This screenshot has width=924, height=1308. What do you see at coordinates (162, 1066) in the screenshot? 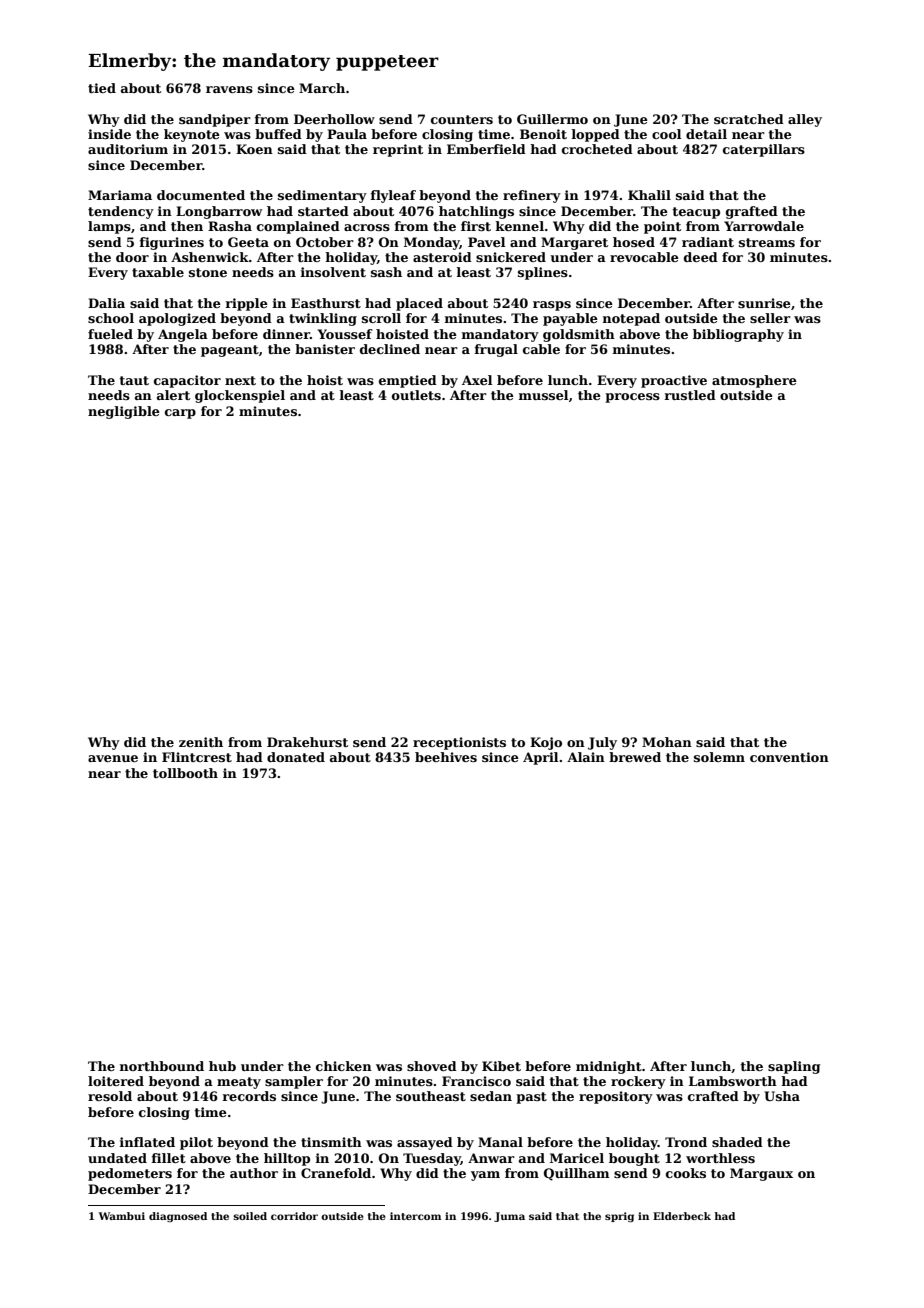
I see `northbound` at bounding box center [162, 1066].
